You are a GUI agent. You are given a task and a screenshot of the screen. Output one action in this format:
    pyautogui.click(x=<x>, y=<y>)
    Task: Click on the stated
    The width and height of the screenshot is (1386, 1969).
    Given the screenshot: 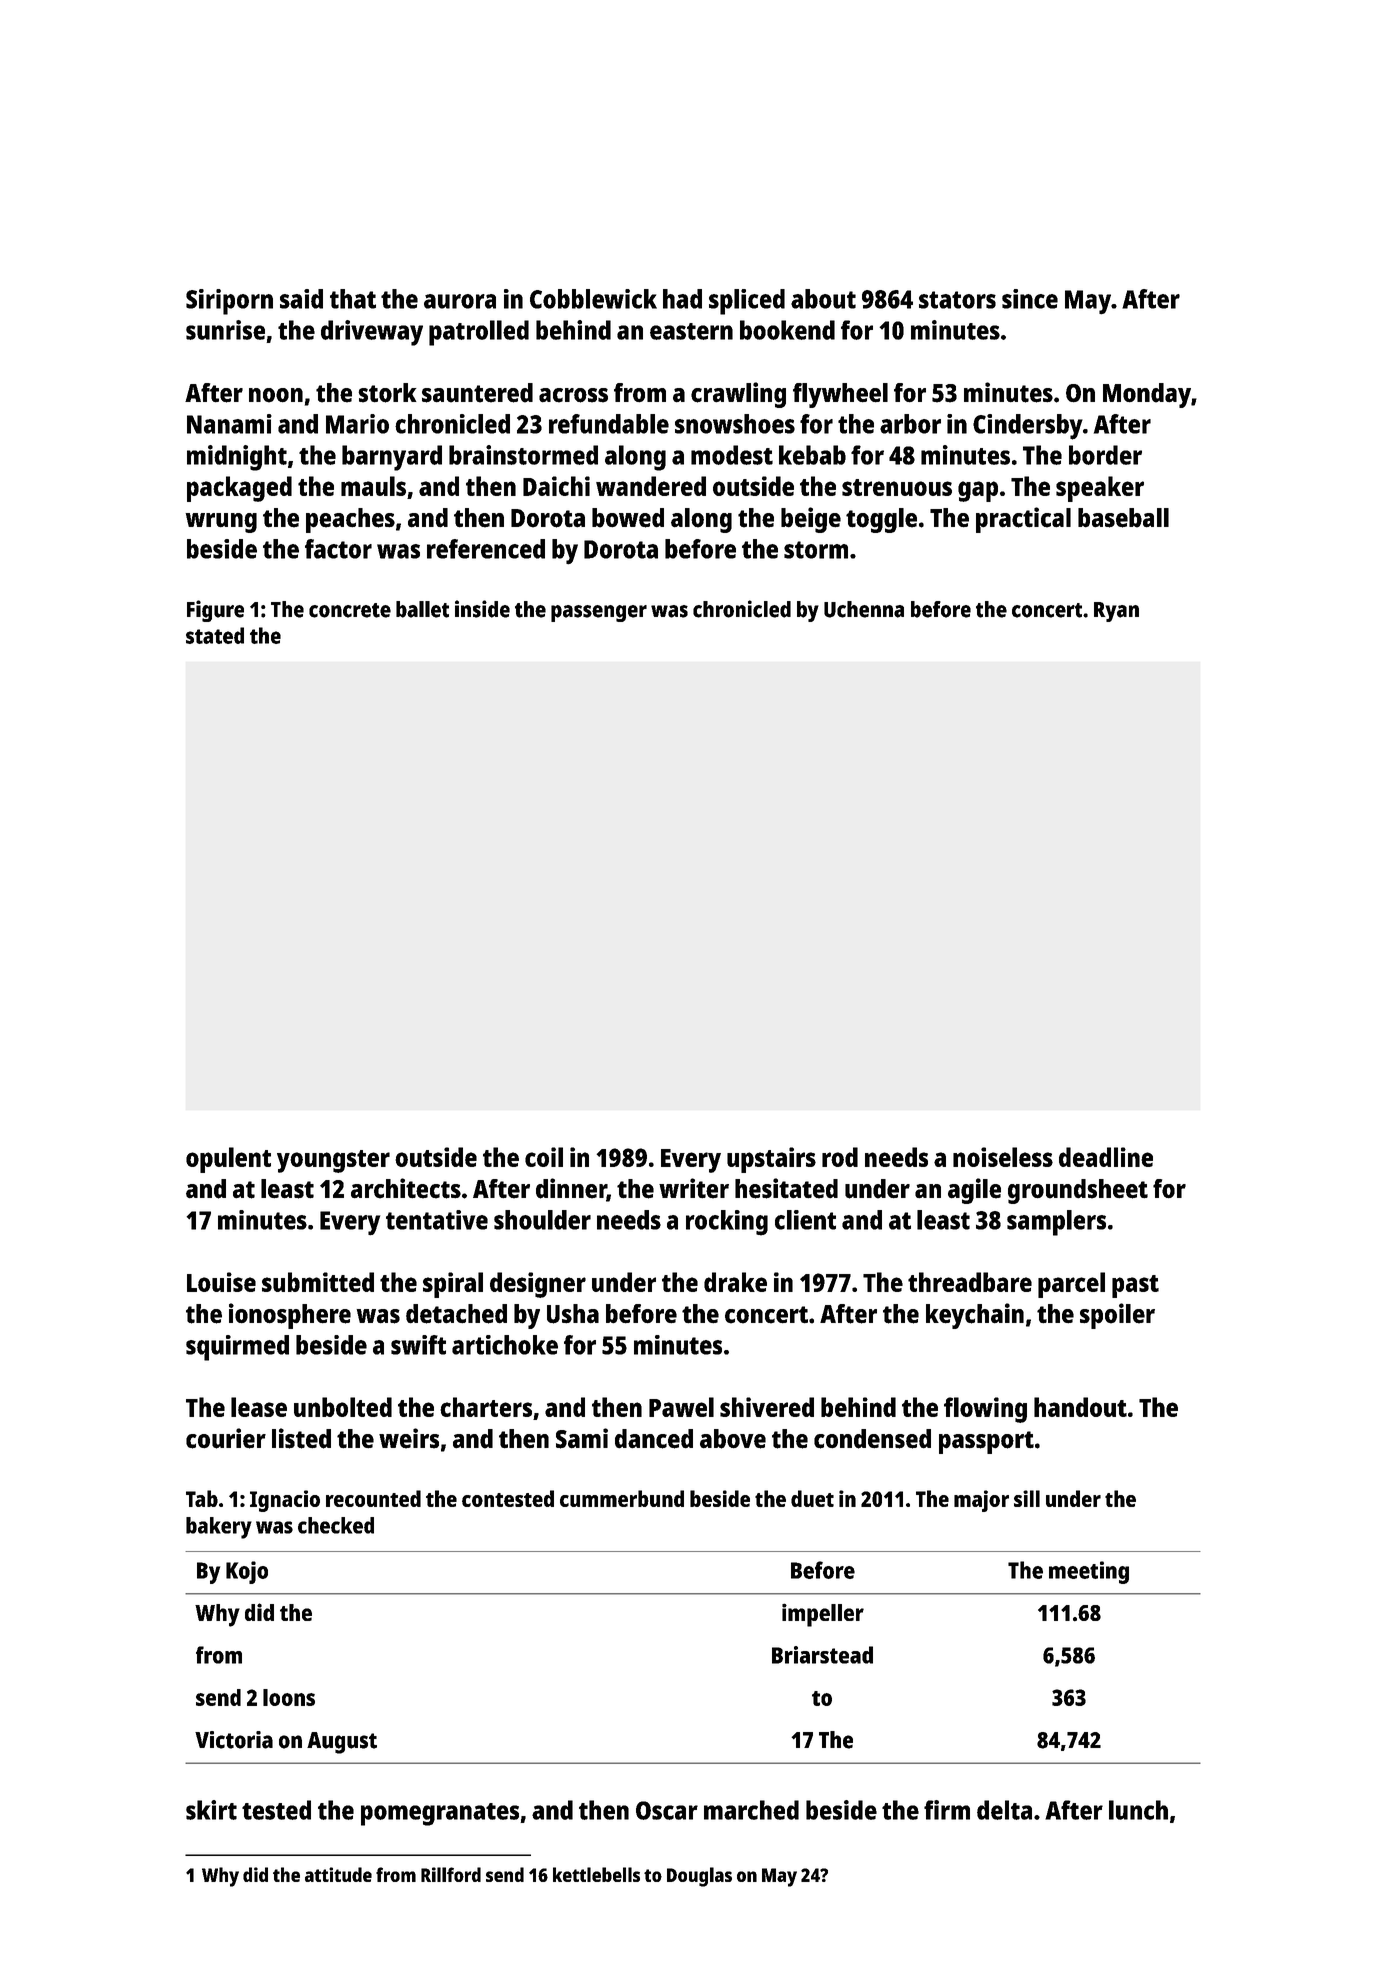 What is the action you would take?
    pyautogui.click(x=215, y=635)
